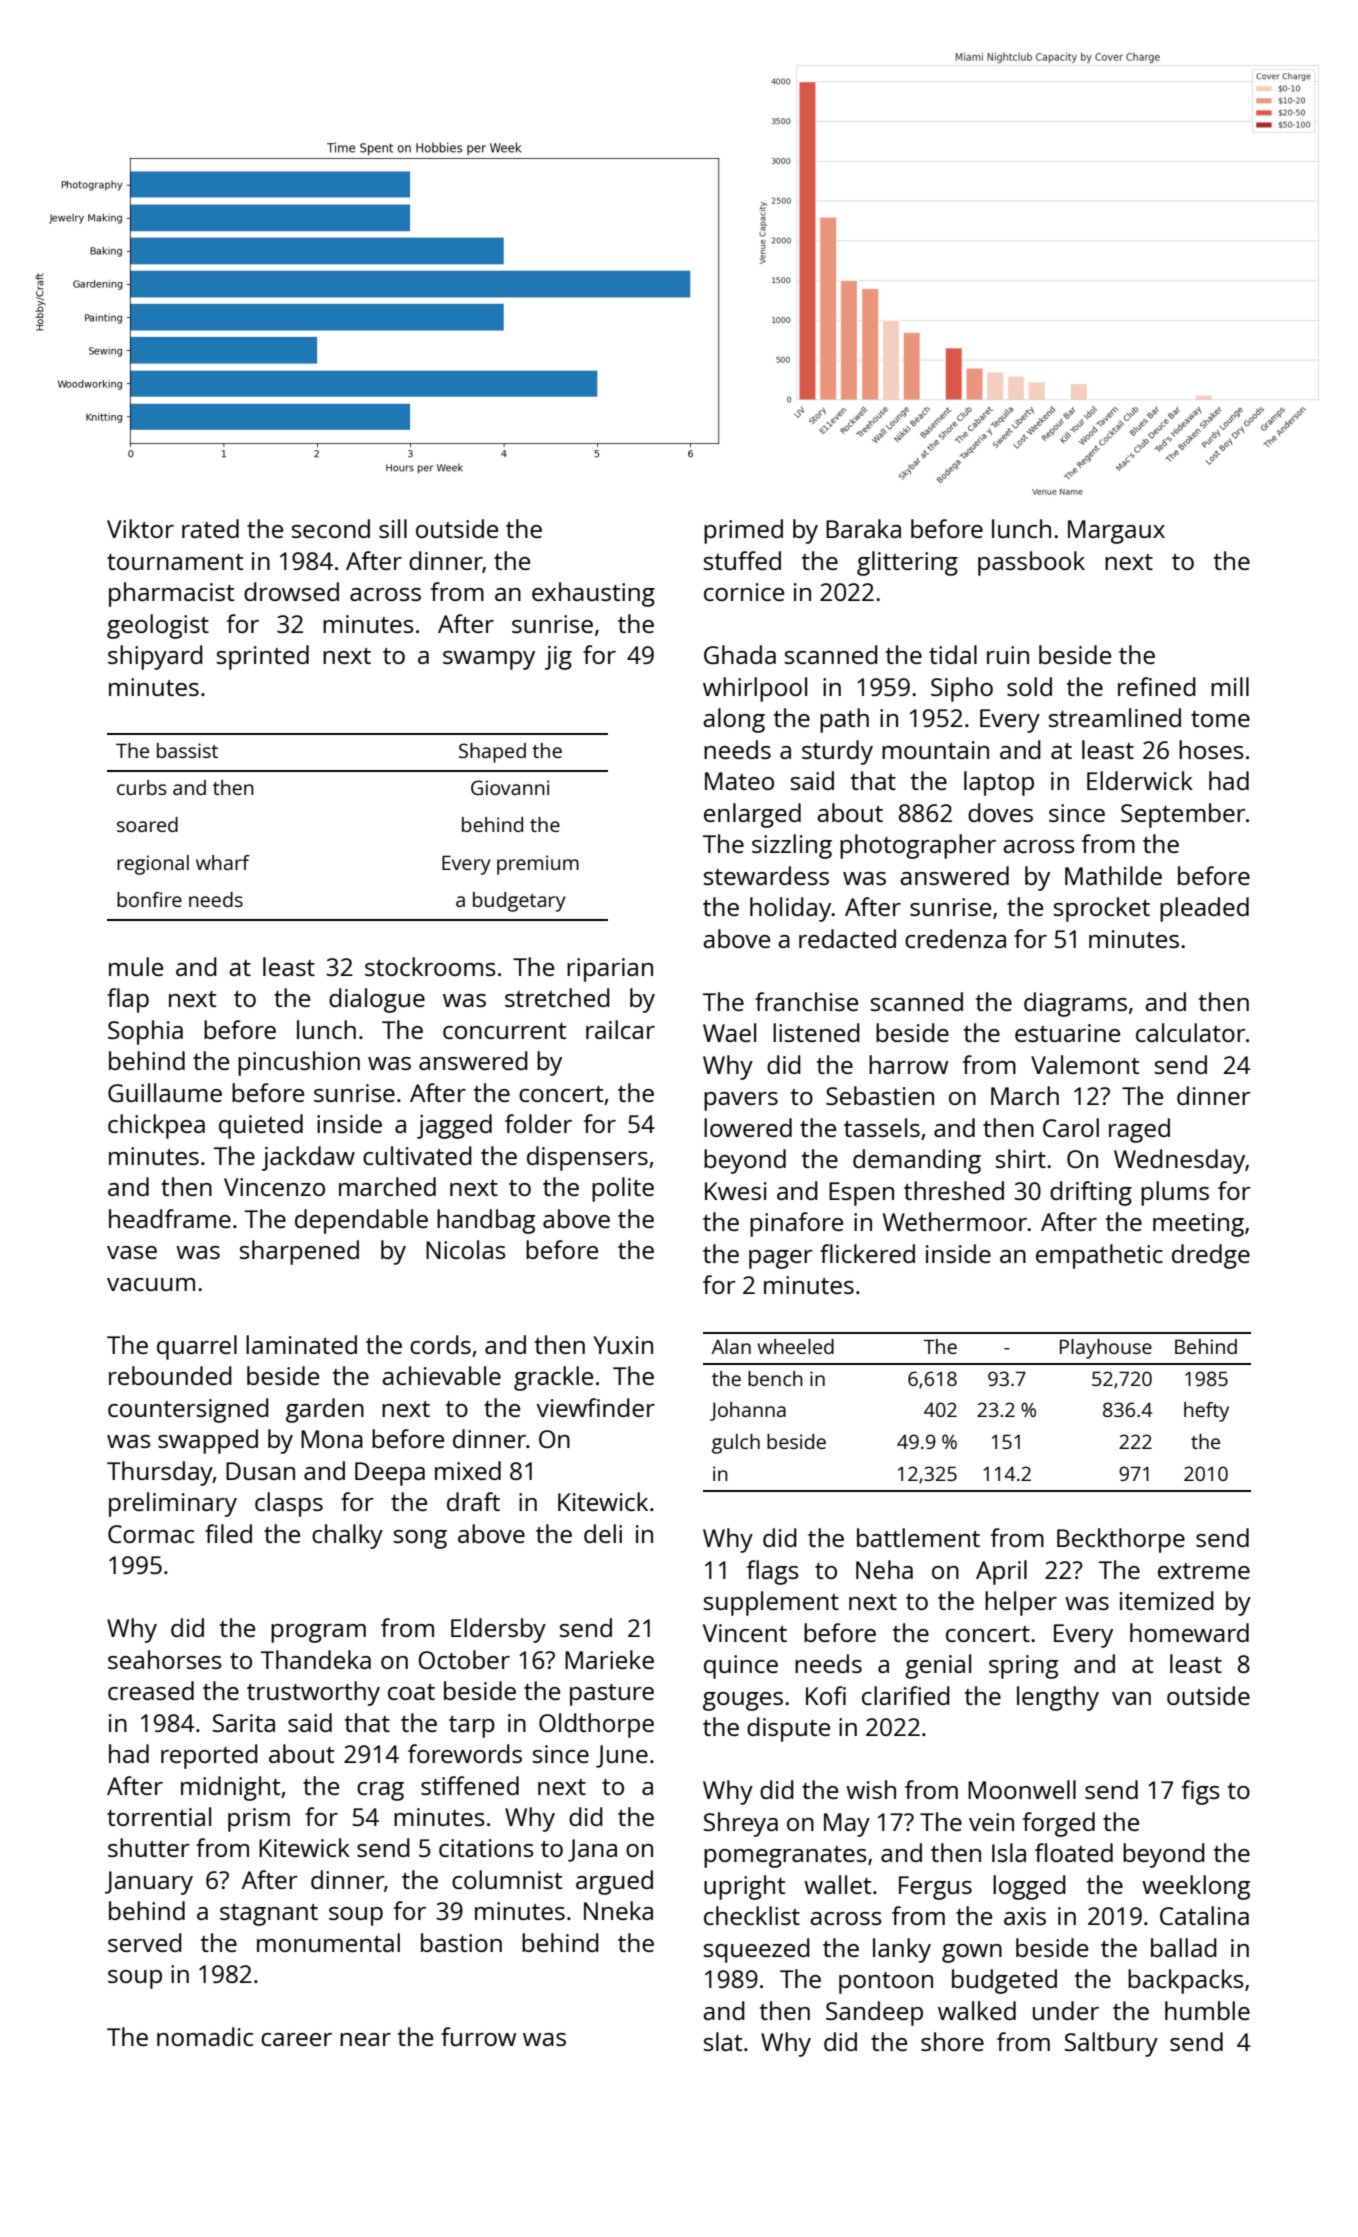  What do you see at coordinates (151, 1534) in the screenshot?
I see `Cormac` at bounding box center [151, 1534].
